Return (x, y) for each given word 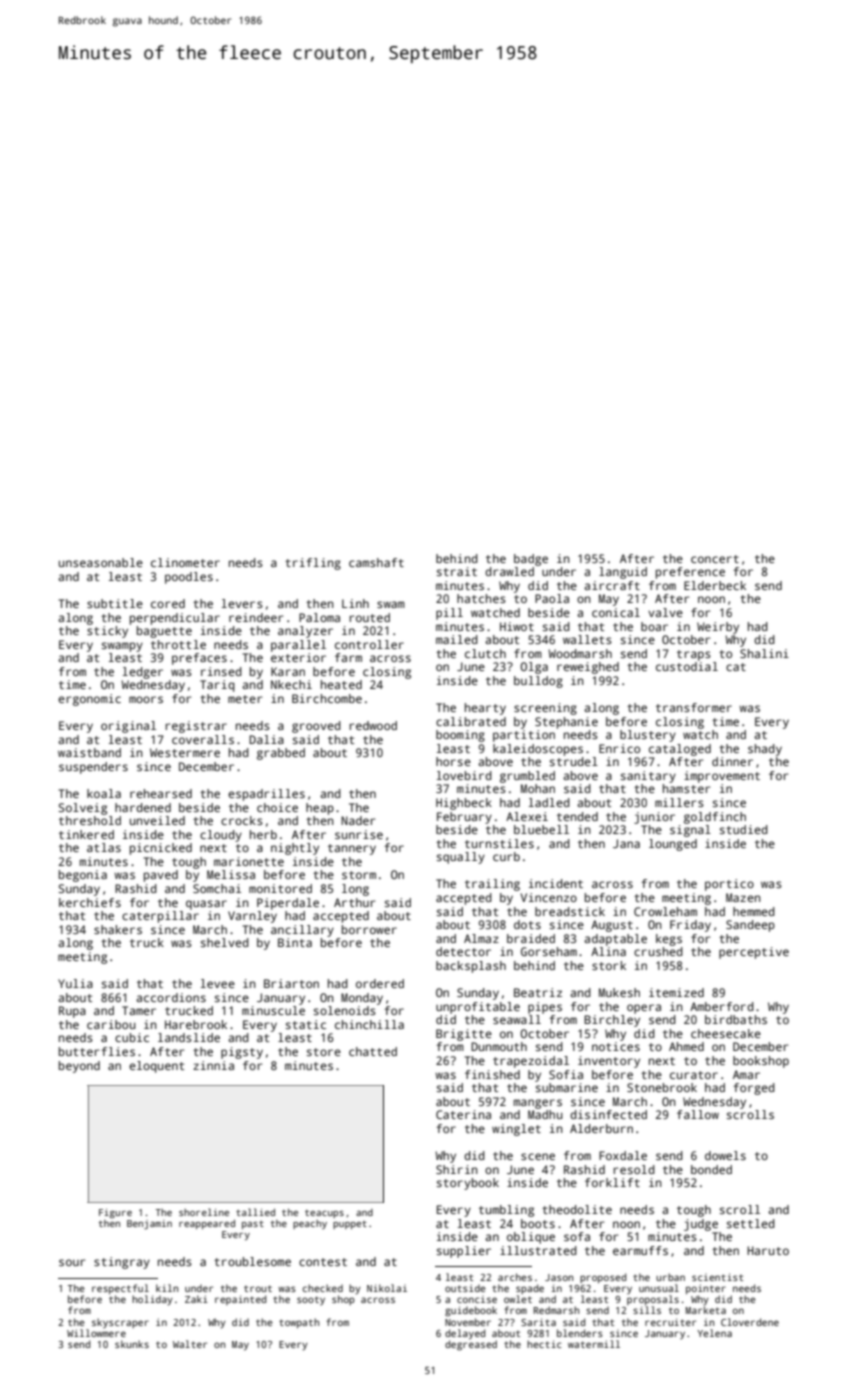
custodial (687, 666)
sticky (107, 632)
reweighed (588, 668)
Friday (690, 926)
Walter (190, 1344)
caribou (111, 1024)
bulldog (538, 682)
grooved (316, 727)
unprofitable (478, 1008)
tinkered (86, 834)
